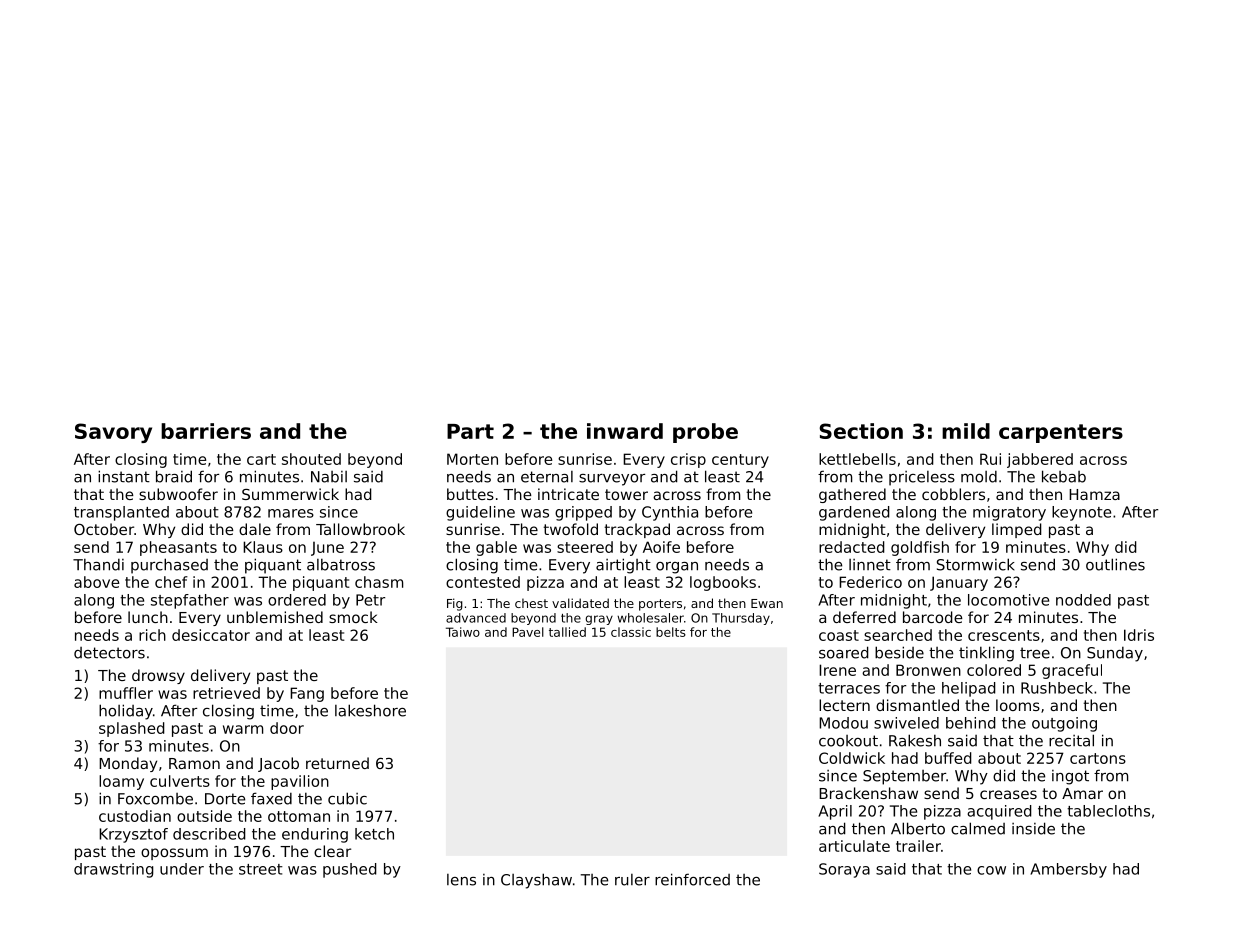  I want to click on under, so click(182, 869).
